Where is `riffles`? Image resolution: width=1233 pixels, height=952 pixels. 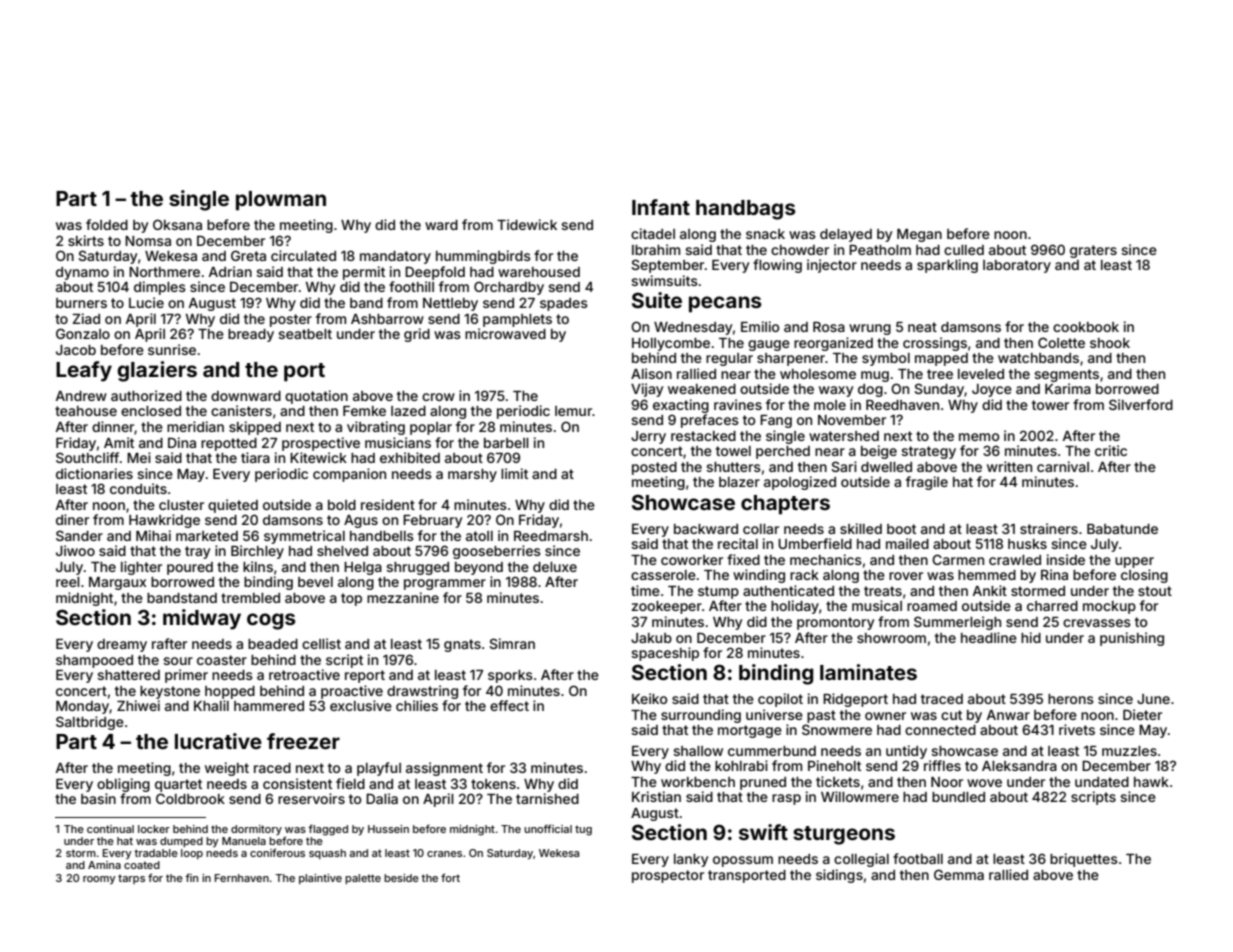 riffles is located at coordinates (942, 765).
